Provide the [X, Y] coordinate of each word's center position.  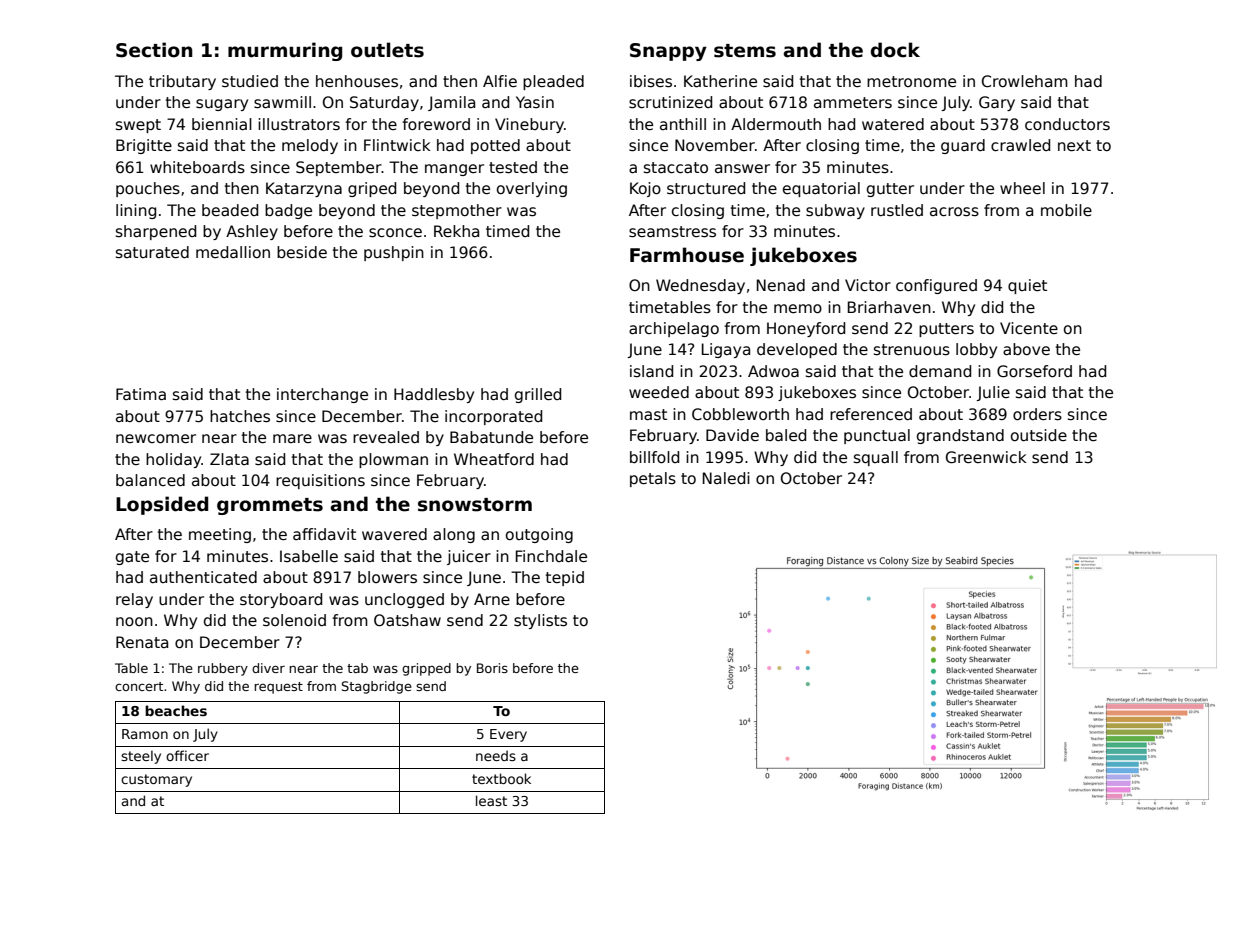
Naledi [726, 478]
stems [745, 51]
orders [1037, 414]
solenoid [294, 620]
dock [895, 50]
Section [154, 50]
